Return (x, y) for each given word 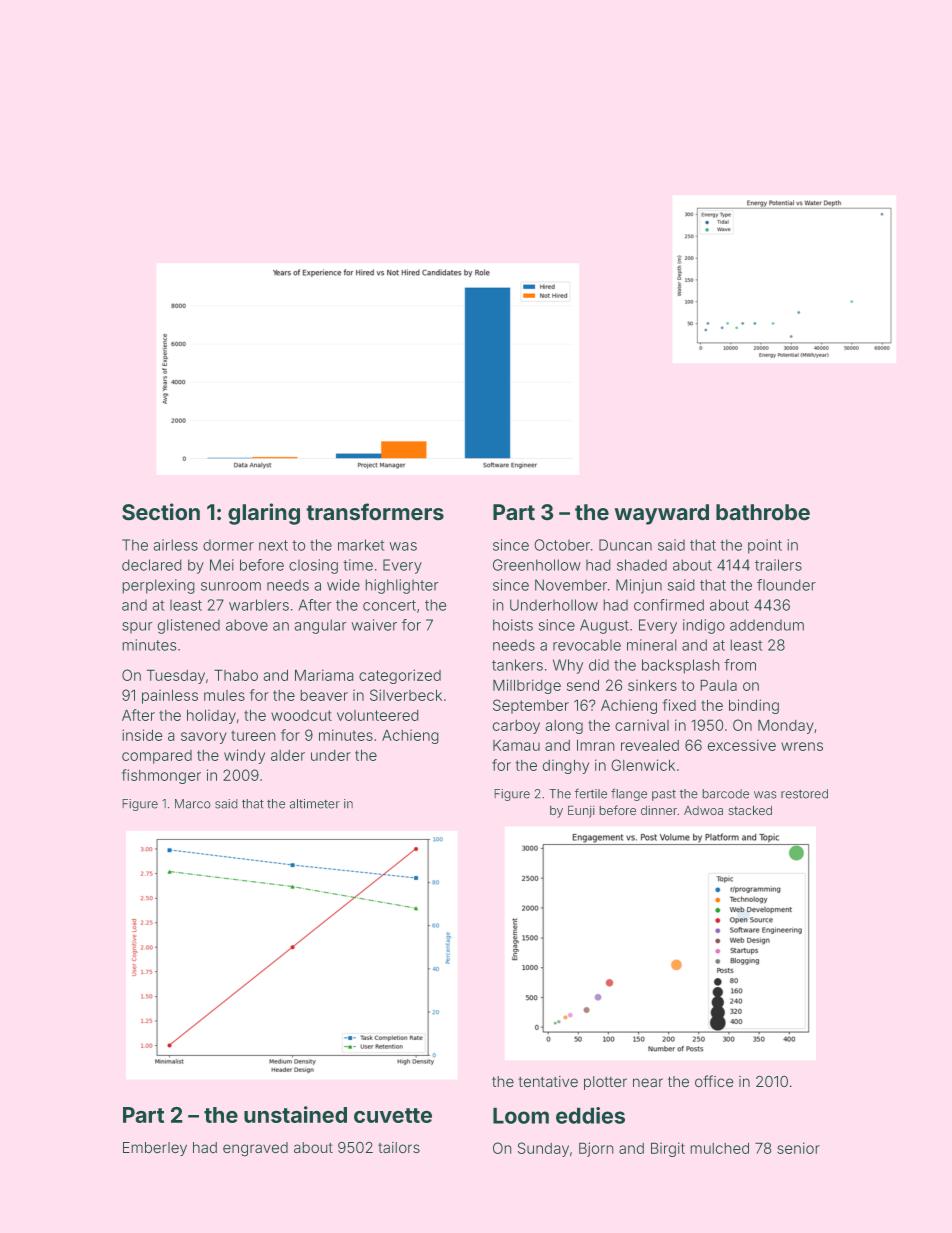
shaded (642, 565)
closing (313, 566)
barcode (725, 794)
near (648, 1083)
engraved (255, 1149)
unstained (295, 1114)
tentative (548, 1082)
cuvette (393, 1115)
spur (137, 628)
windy (244, 756)
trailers (778, 565)
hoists (513, 625)
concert (389, 605)
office (714, 1081)
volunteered (378, 715)
